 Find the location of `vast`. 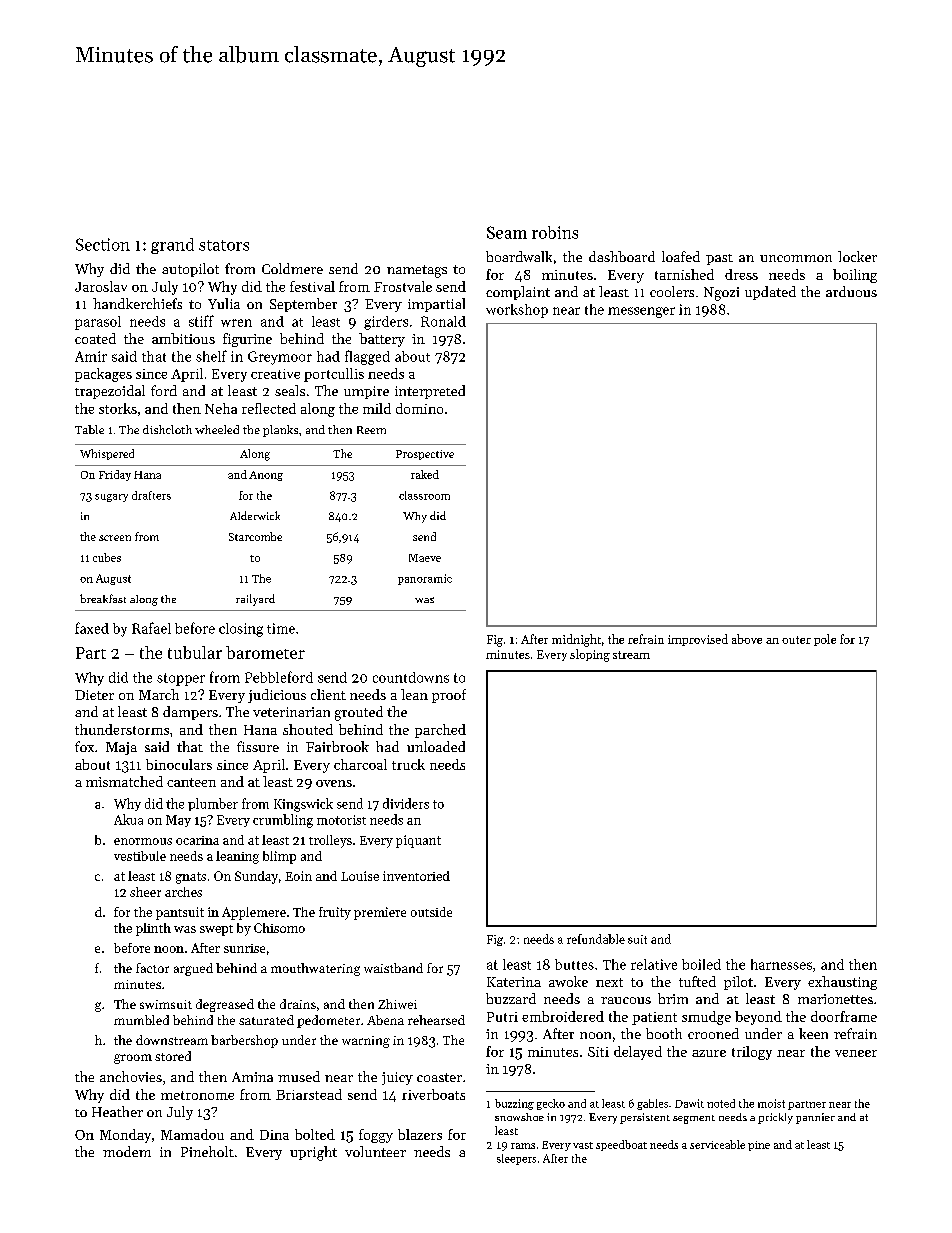

vast is located at coordinates (583, 1145).
